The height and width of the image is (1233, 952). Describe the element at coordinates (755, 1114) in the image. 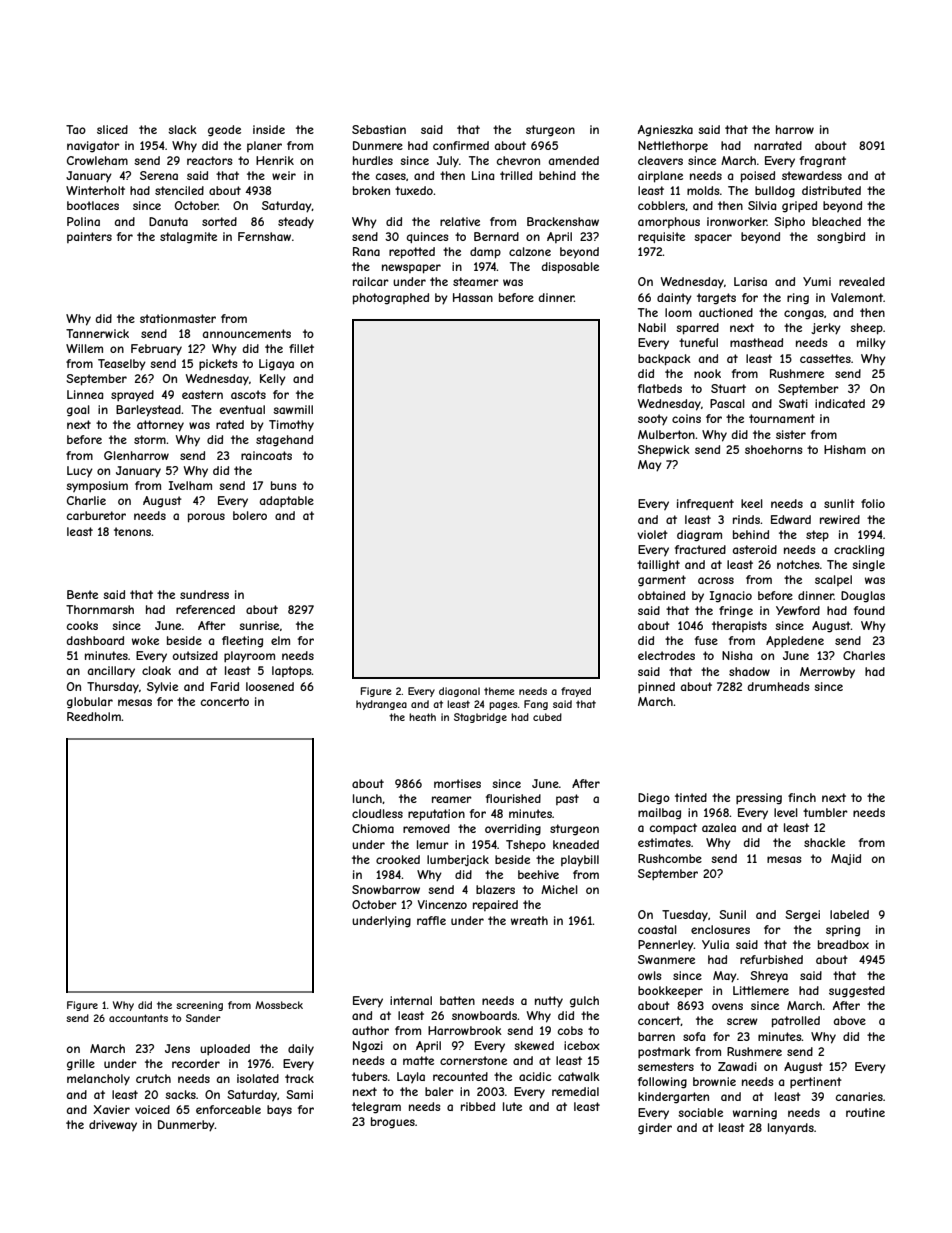

I see `warning` at that location.
